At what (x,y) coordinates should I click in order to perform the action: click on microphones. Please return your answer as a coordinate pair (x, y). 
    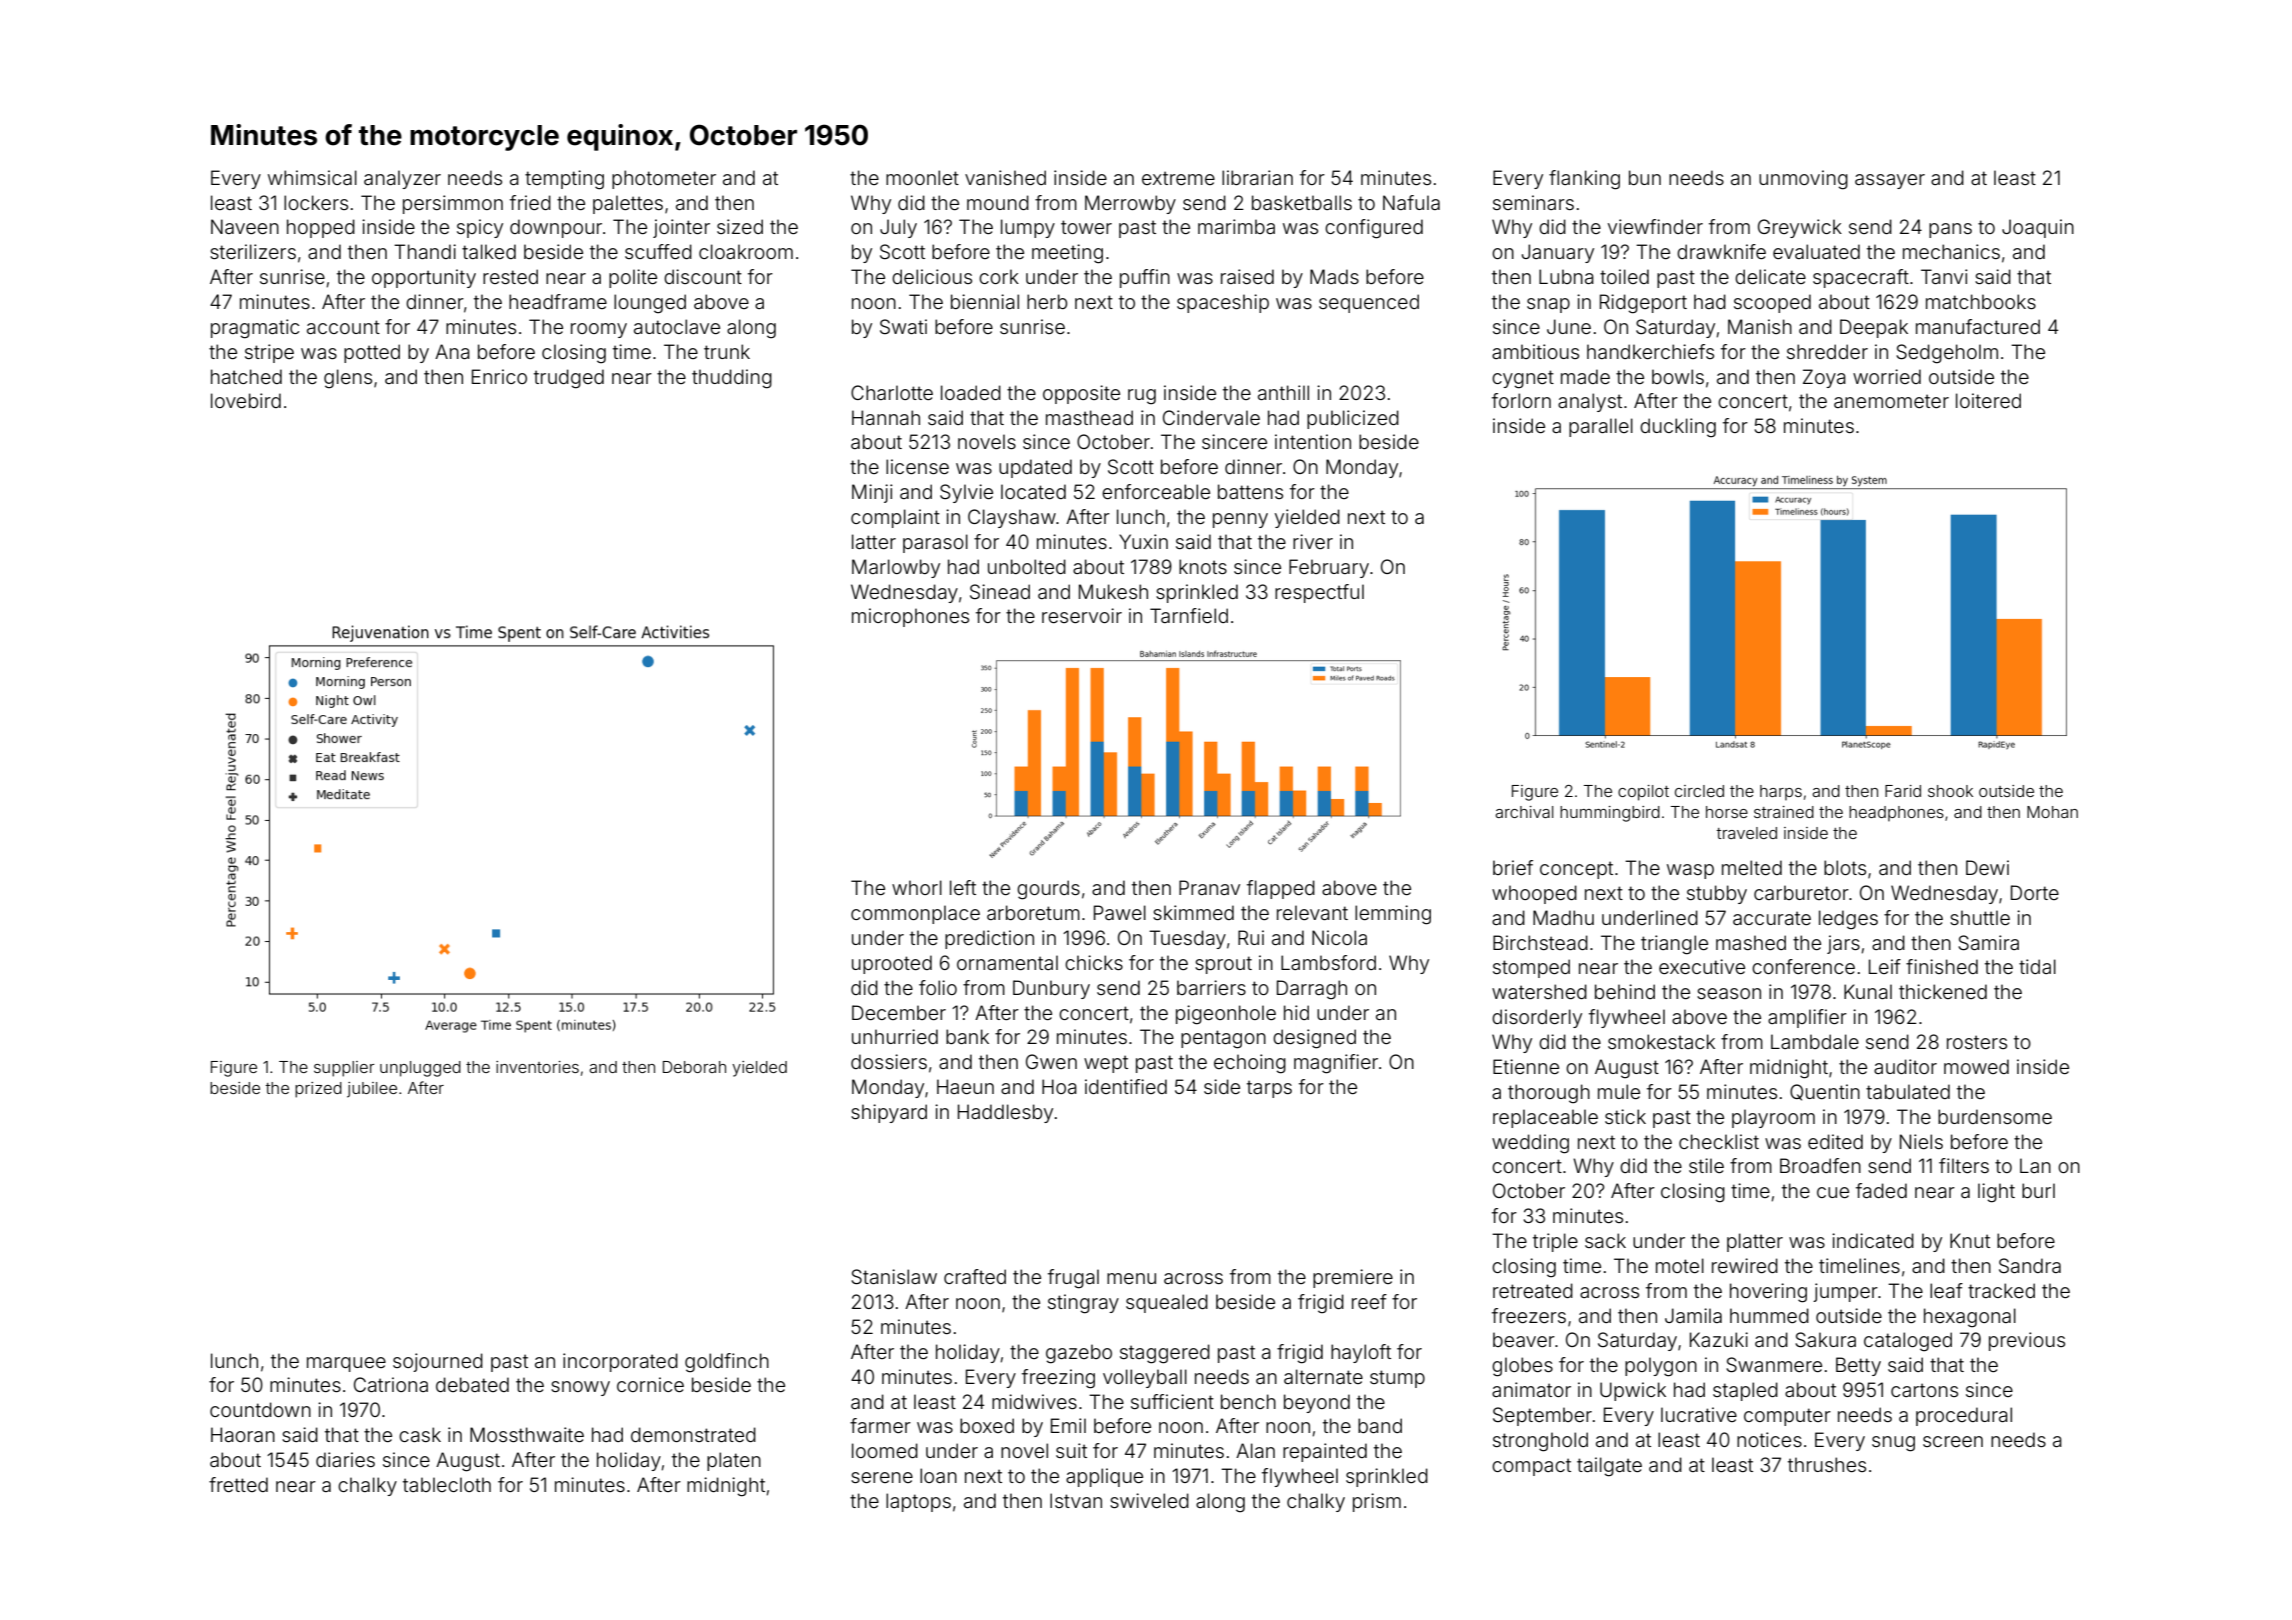
    Looking at the image, I should click on (910, 617).
